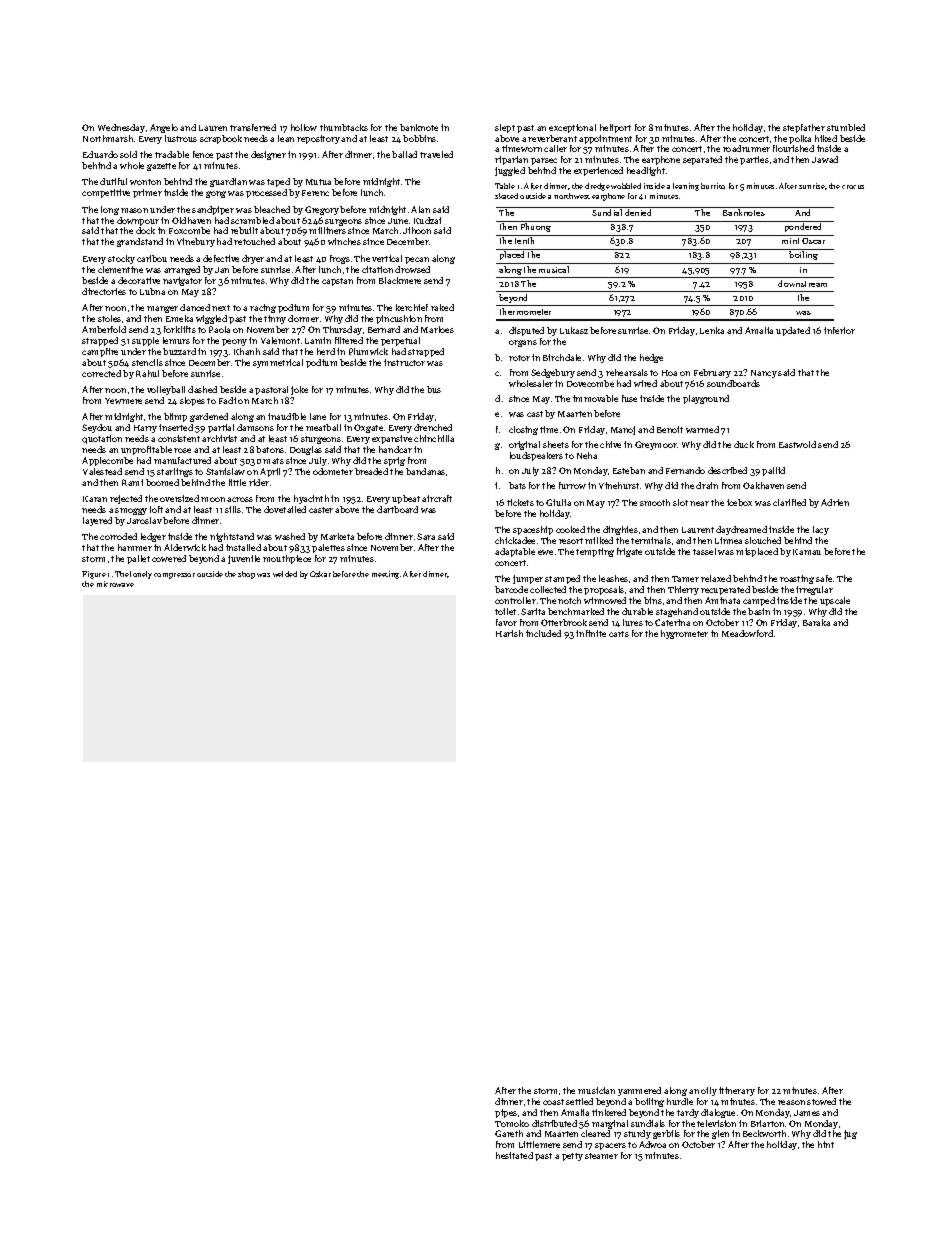  What do you see at coordinates (526, 331) in the image?
I see `disputed` at bounding box center [526, 331].
